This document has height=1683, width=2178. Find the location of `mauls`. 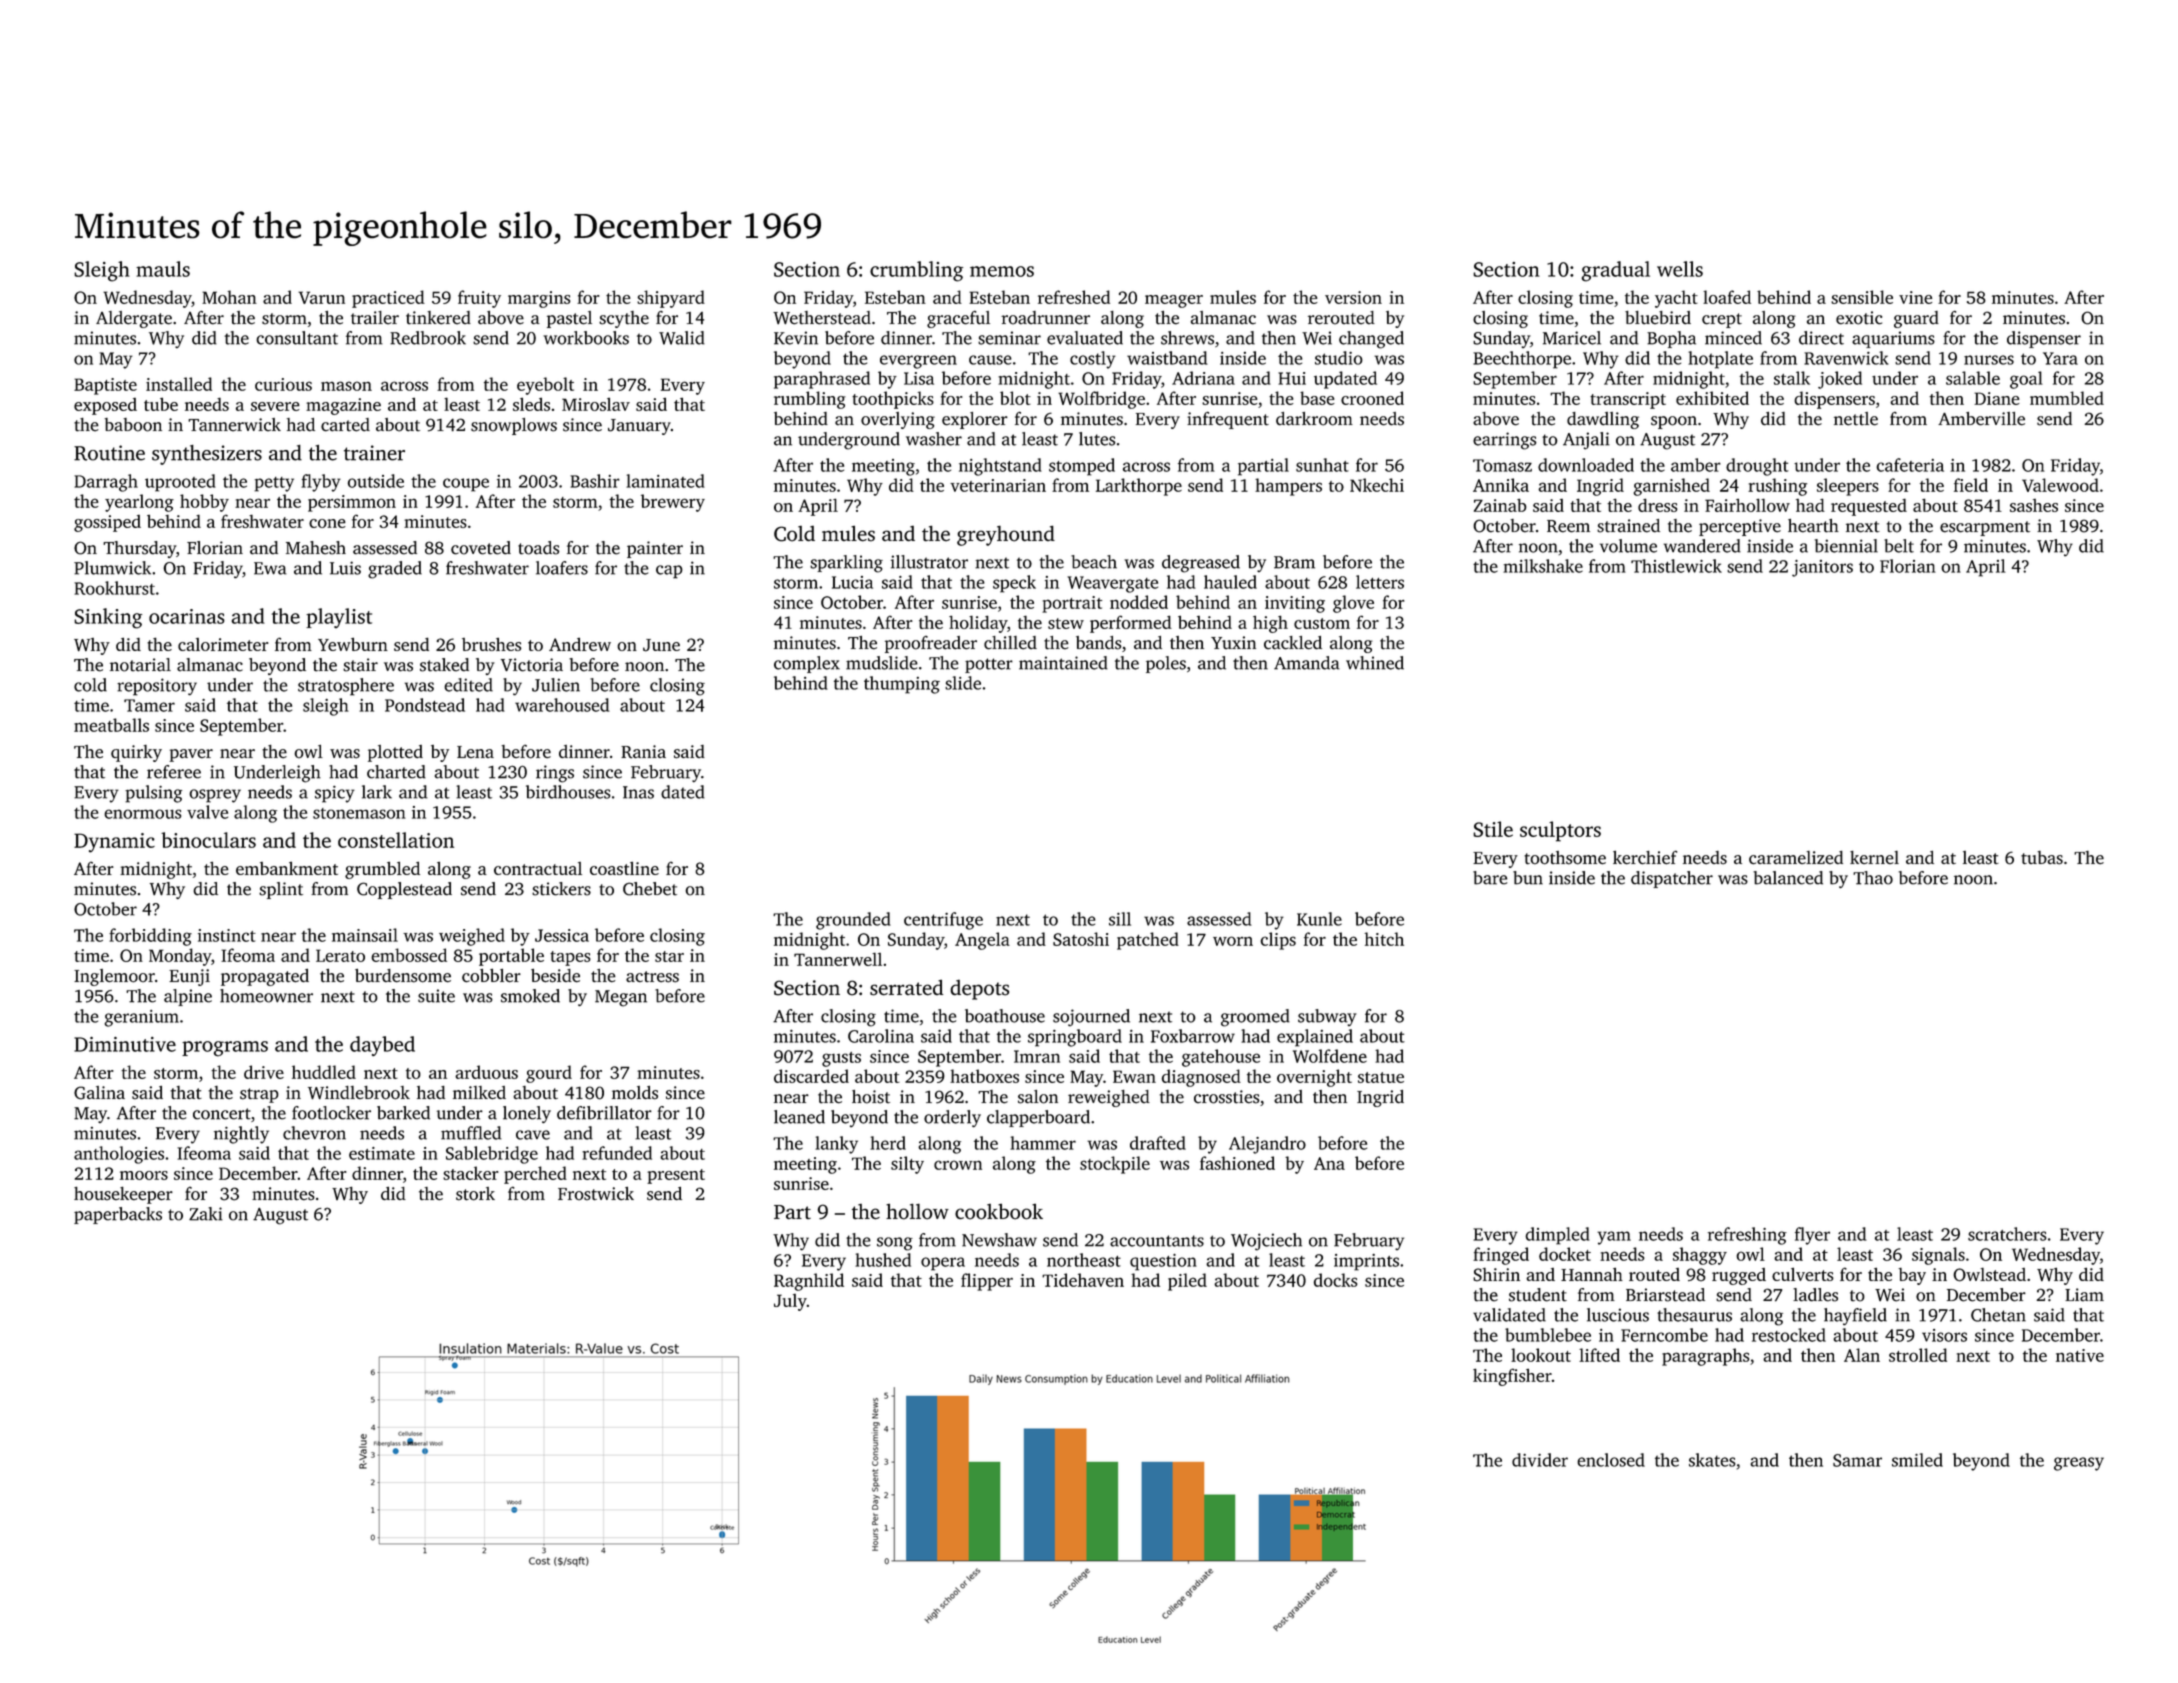

mauls is located at coordinates (163, 269).
